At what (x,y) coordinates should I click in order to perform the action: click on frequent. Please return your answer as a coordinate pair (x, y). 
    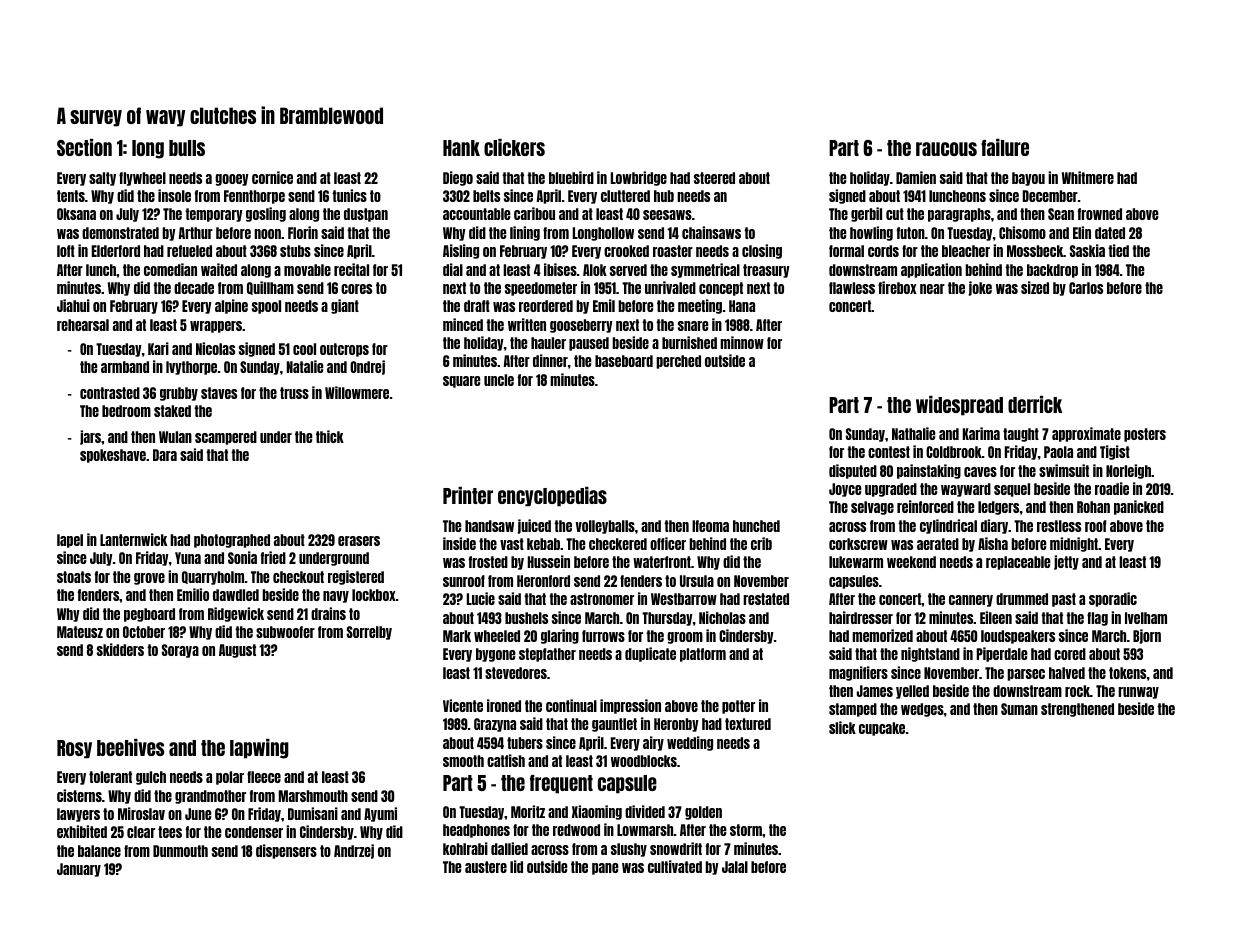
    Looking at the image, I should click on (561, 784).
